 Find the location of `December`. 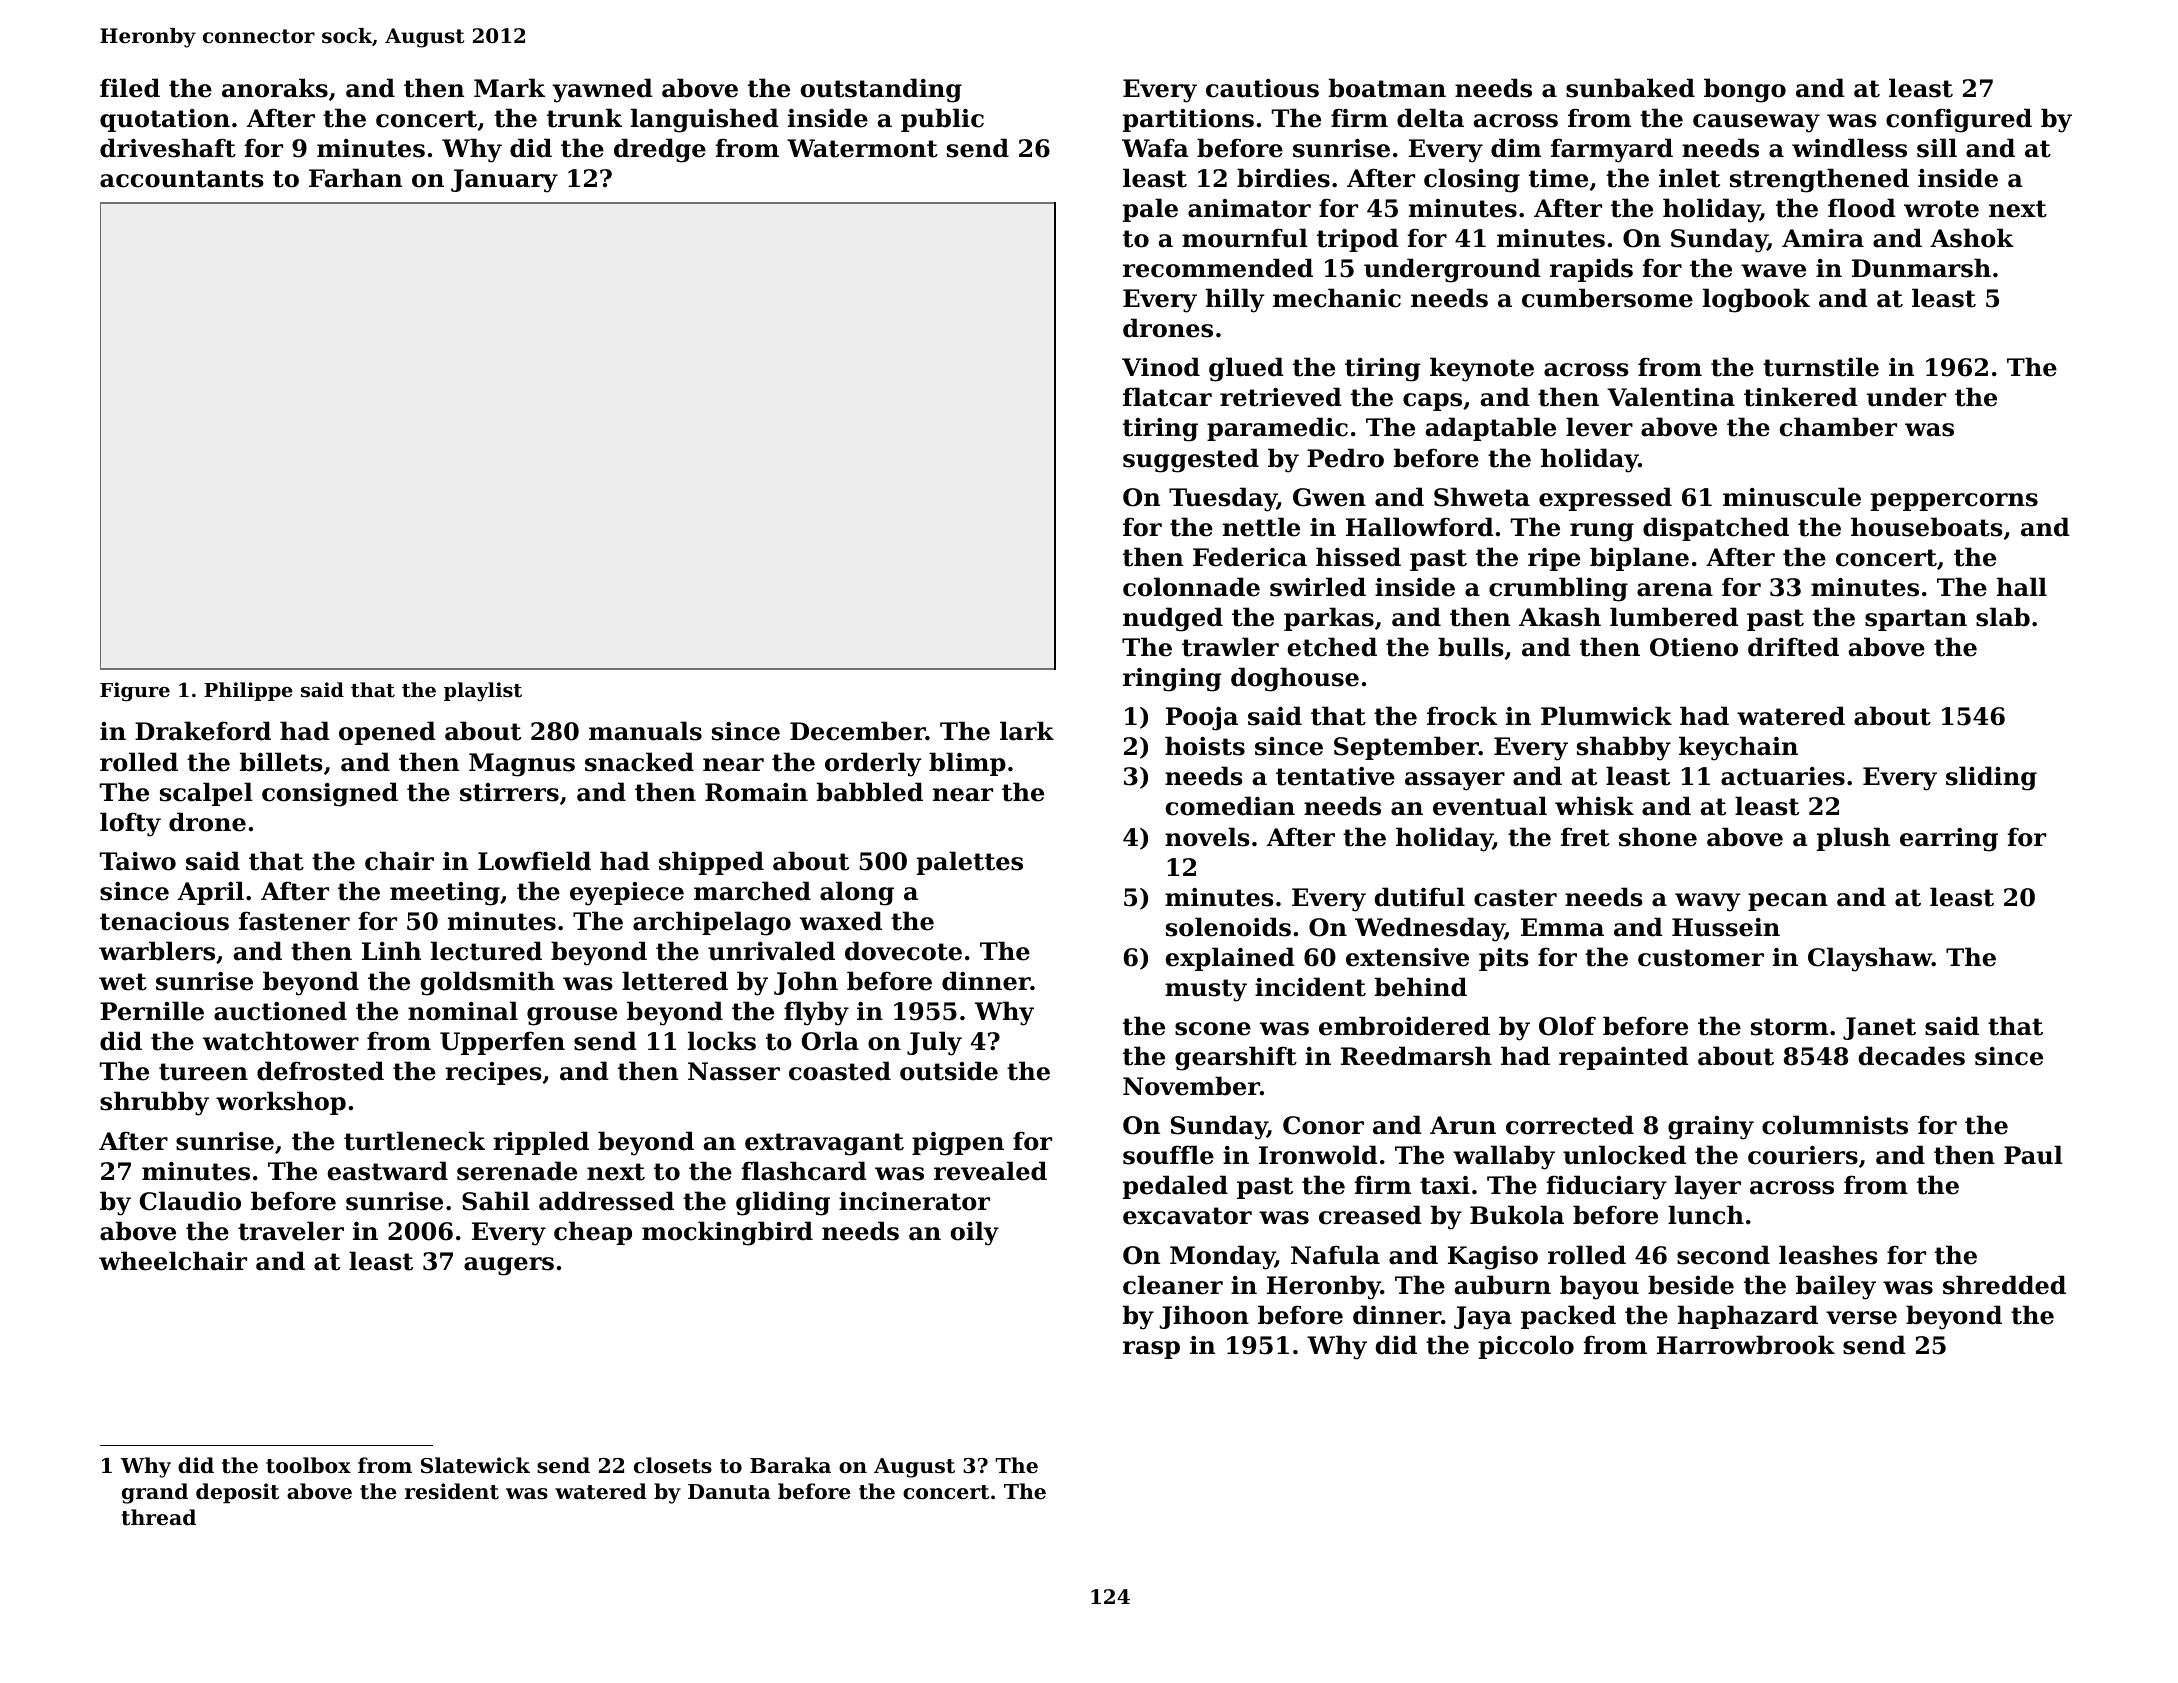

December is located at coordinates (858, 731).
